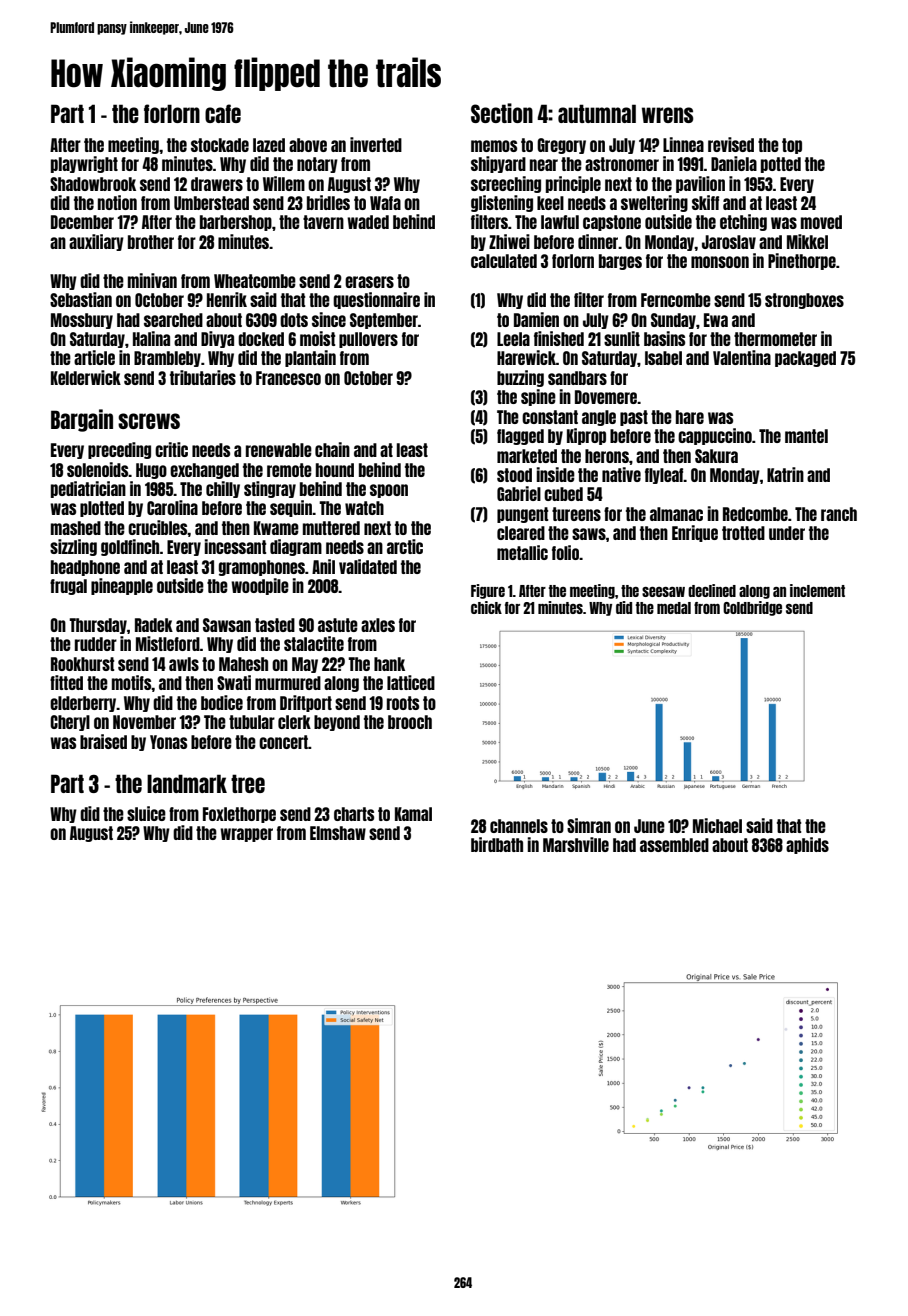  What do you see at coordinates (621, 474) in the screenshot?
I see `native` at bounding box center [621, 474].
